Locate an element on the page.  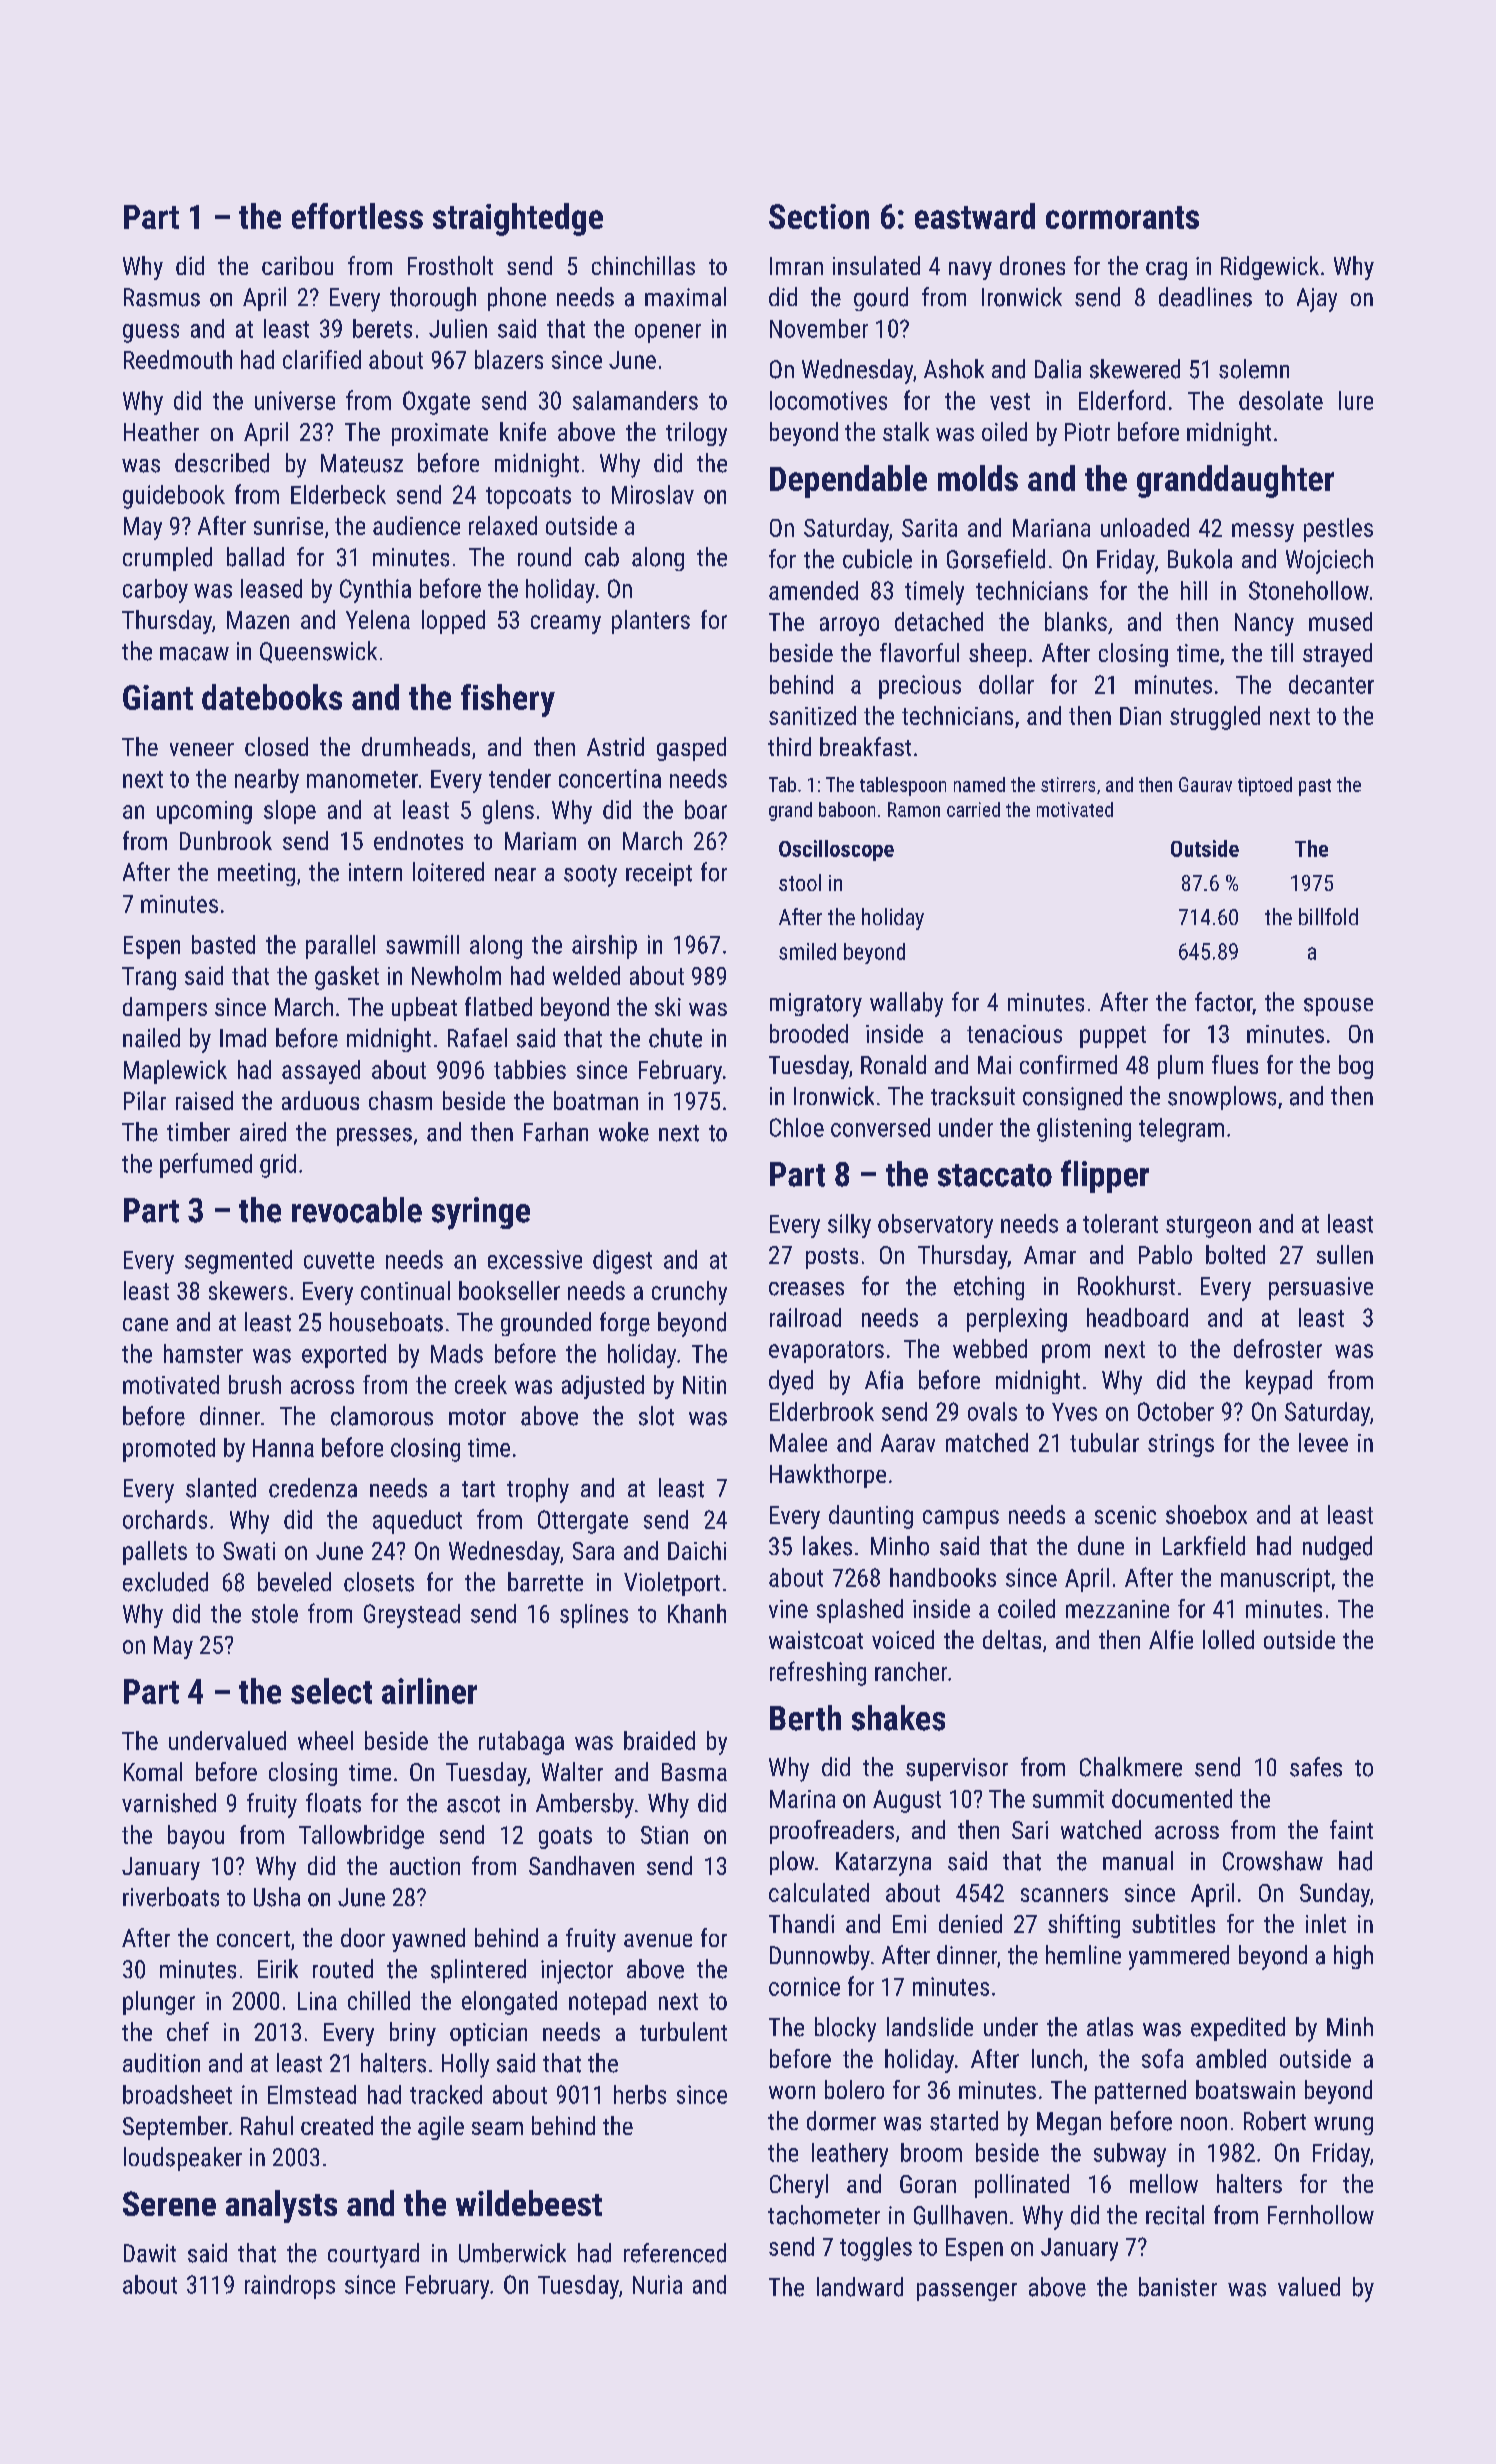
Aarav is located at coordinates (908, 1443).
